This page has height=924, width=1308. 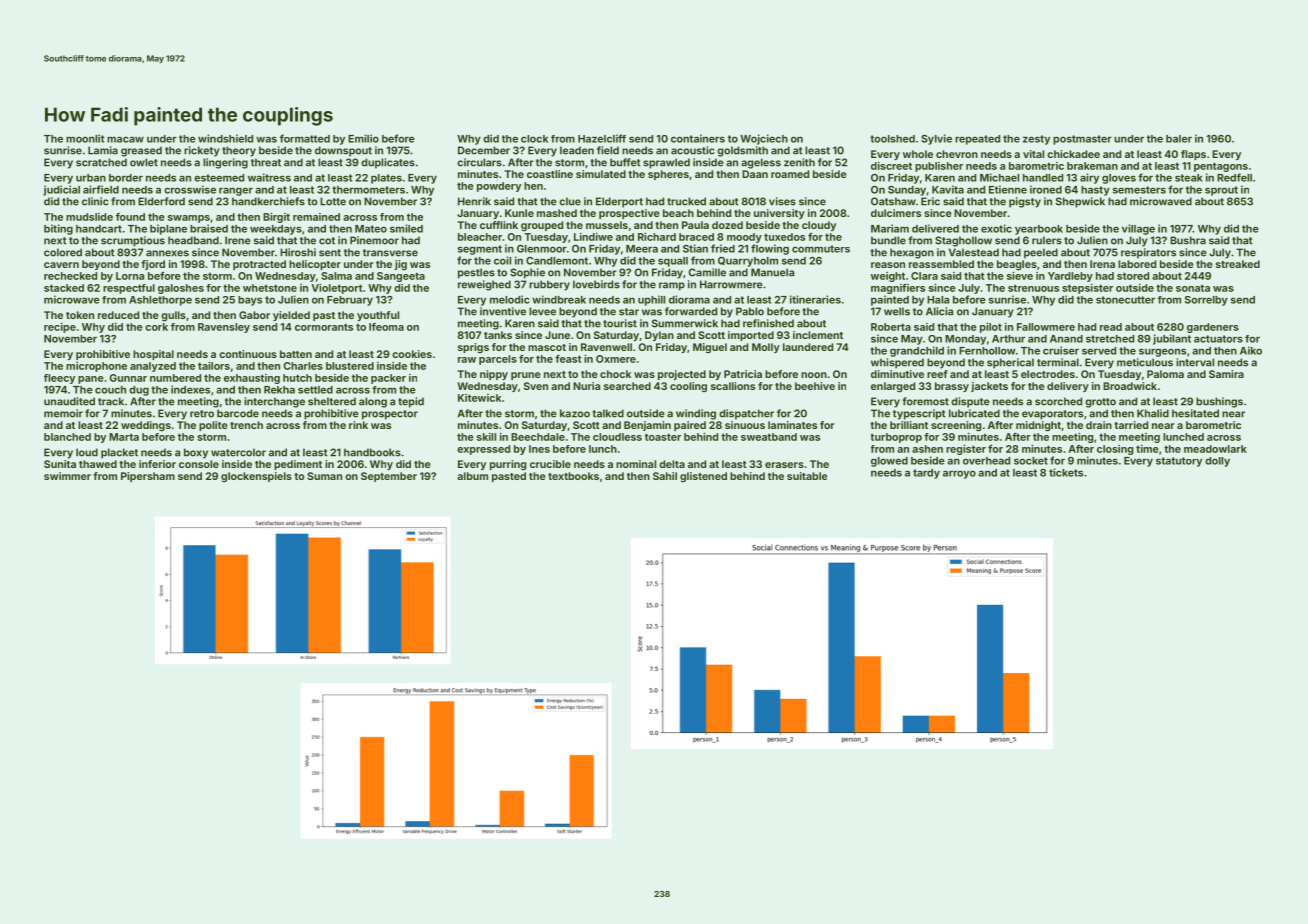 I want to click on squall, so click(x=673, y=262).
